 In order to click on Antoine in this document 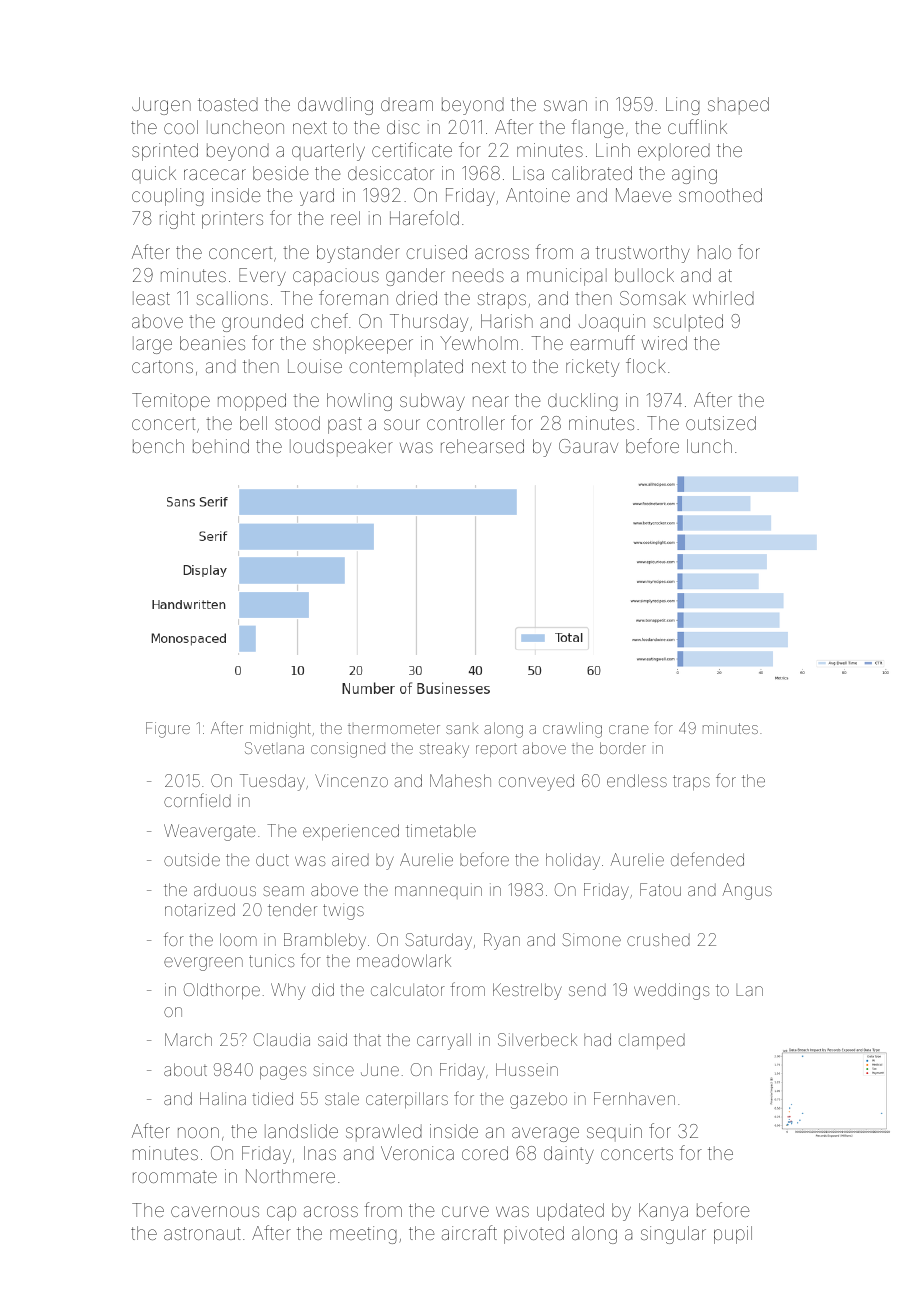, I will do `click(538, 195)`.
